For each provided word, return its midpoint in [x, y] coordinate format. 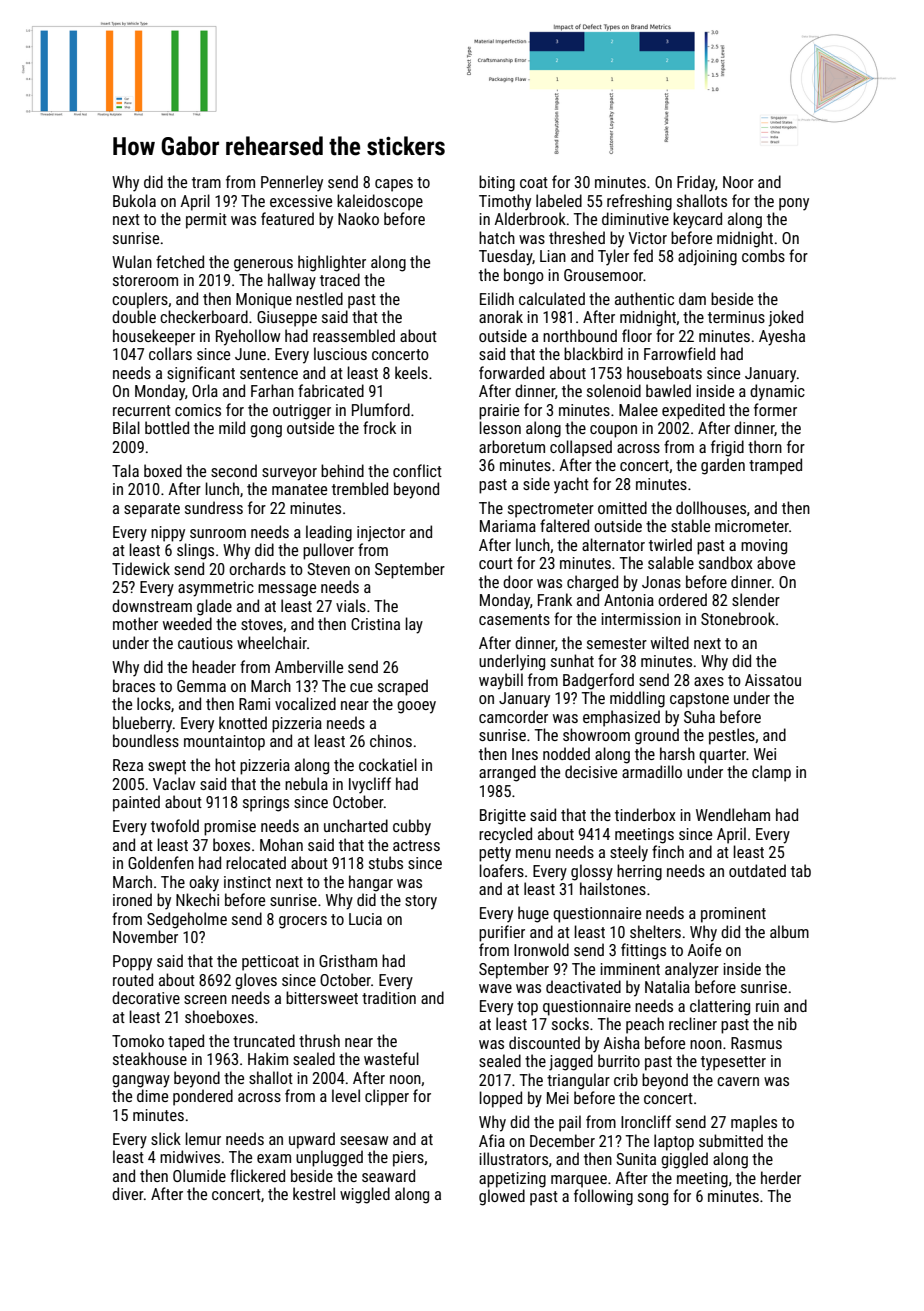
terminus [736, 317]
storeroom [145, 280]
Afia [492, 1140]
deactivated [583, 986]
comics [198, 410]
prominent [733, 915]
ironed [132, 899]
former [775, 409]
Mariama [508, 526]
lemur [203, 1138]
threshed [577, 237]
